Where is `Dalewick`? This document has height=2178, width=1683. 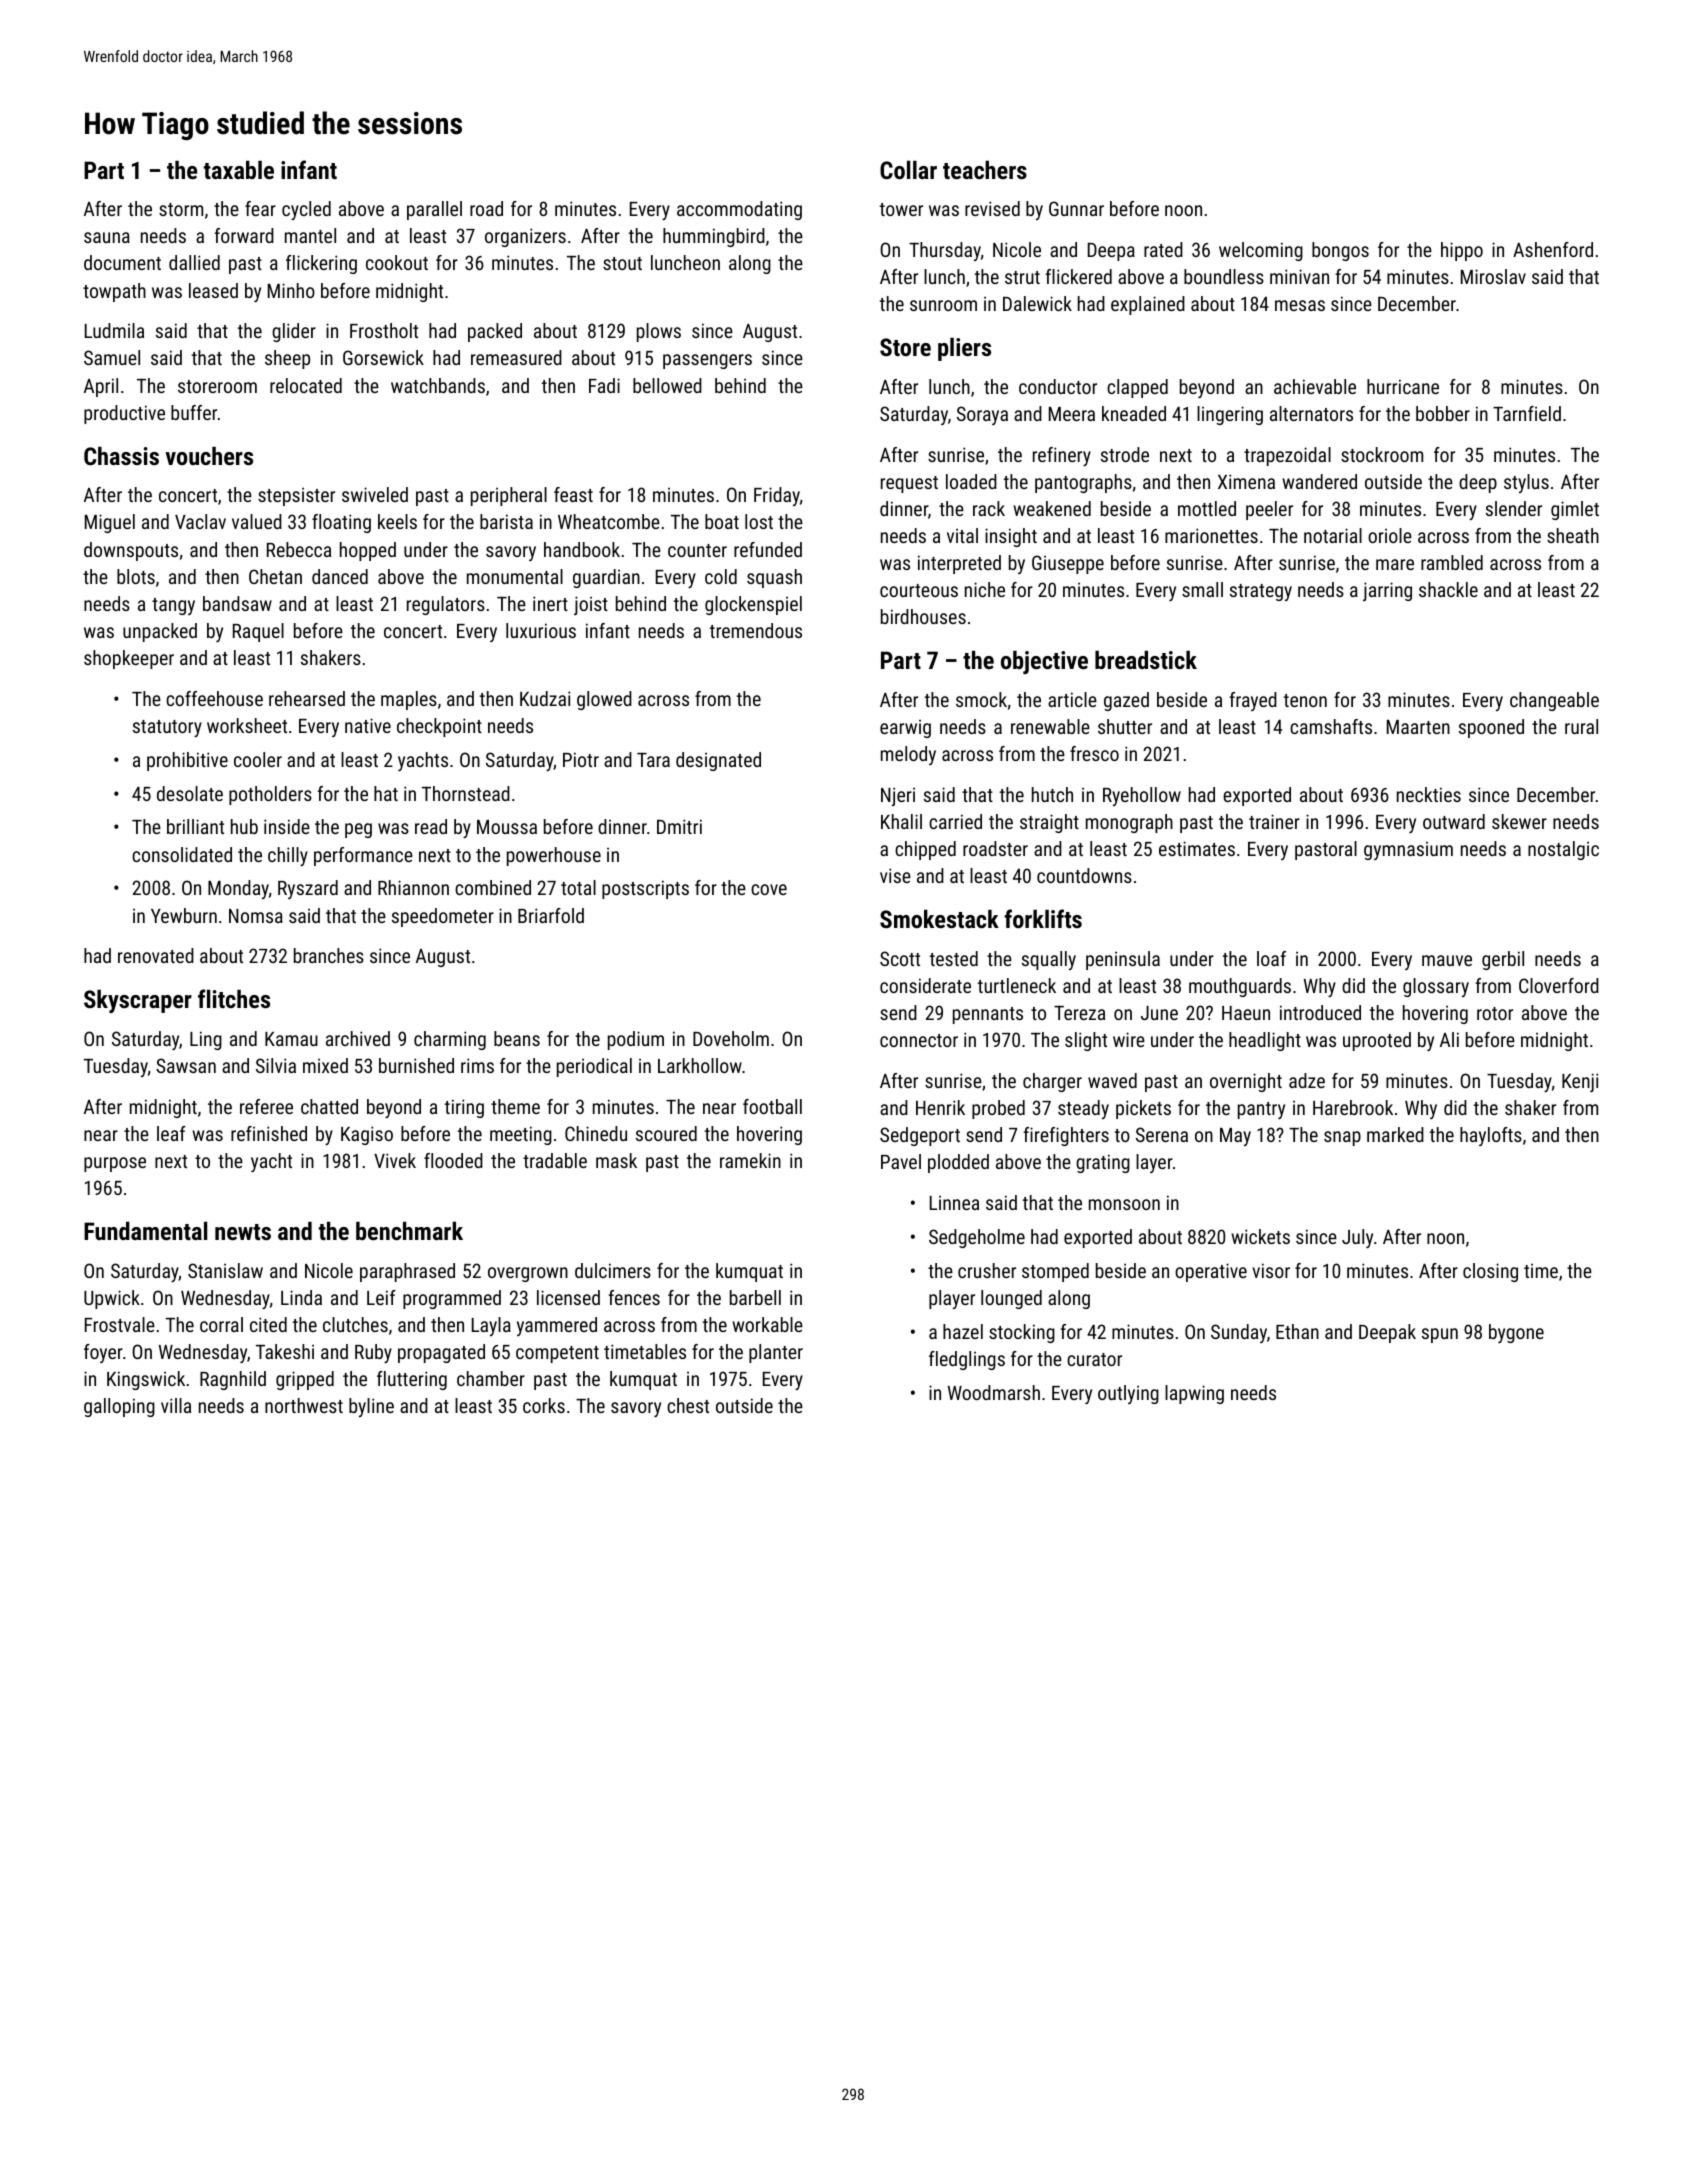 Dalewick is located at coordinates (1037, 303).
